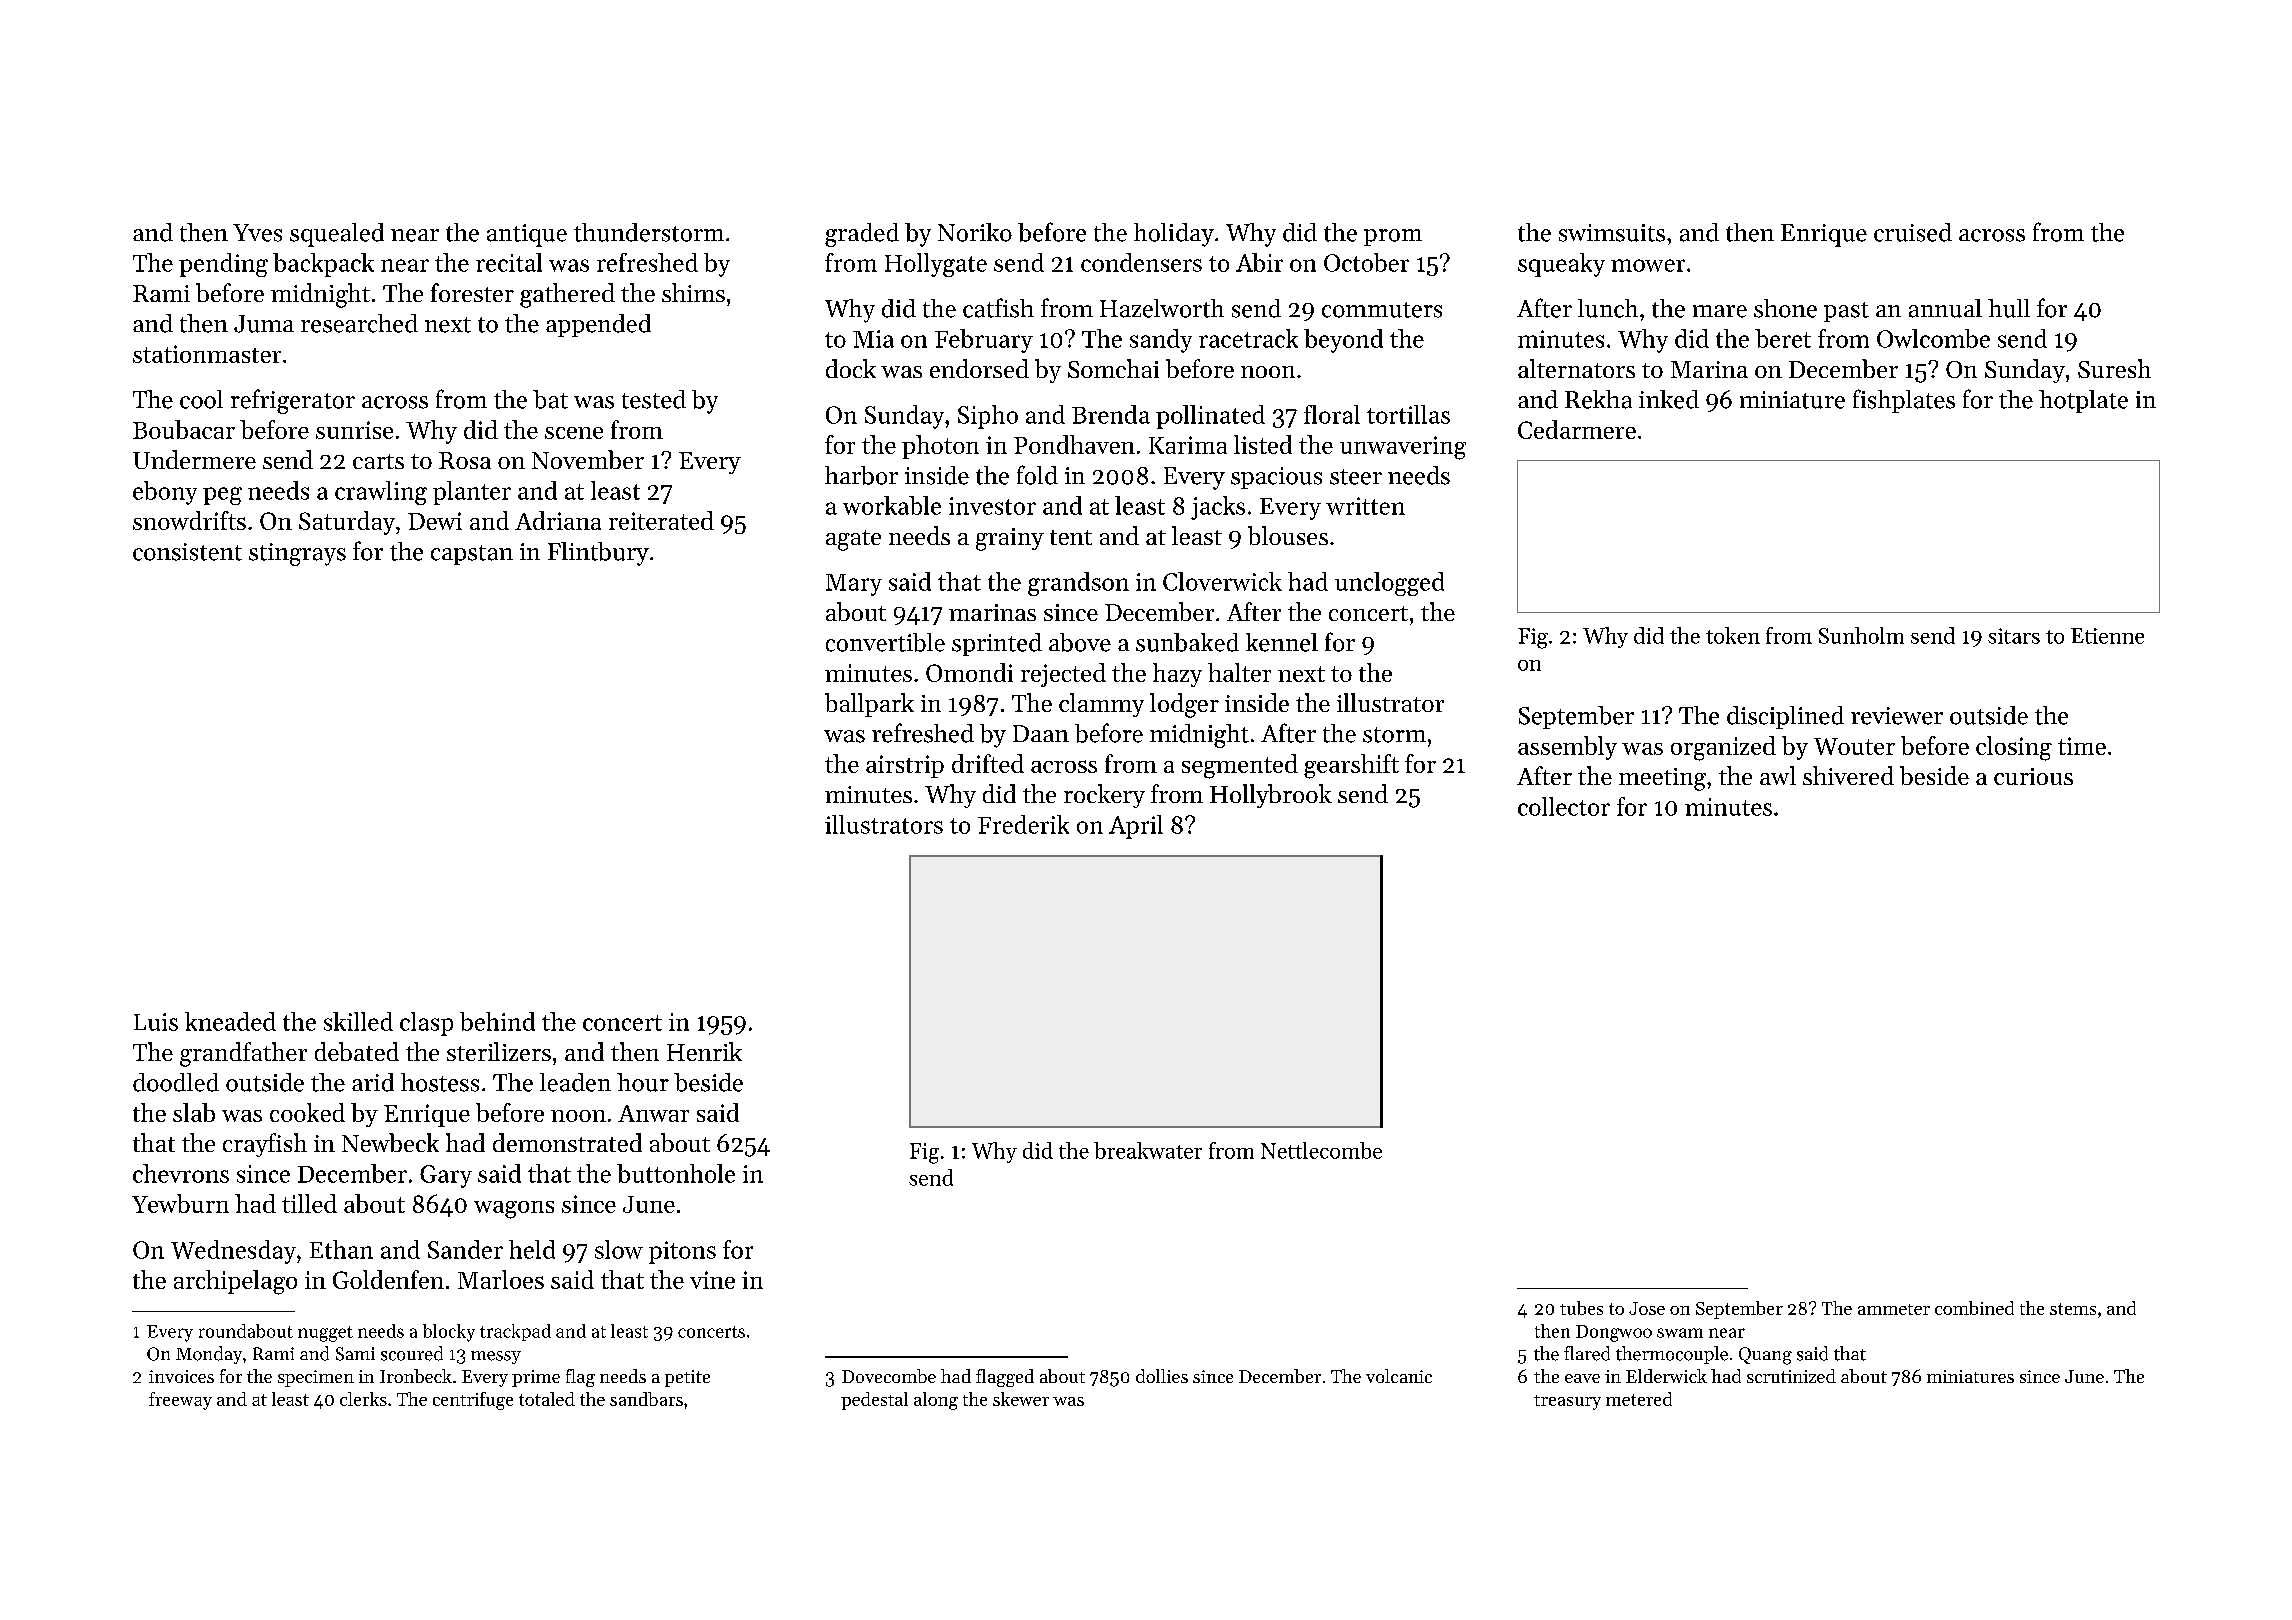 This page has height=1620, width=2292. Describe the element at coordinates (1608, 308) in the page. I see `lunch` at that location.
